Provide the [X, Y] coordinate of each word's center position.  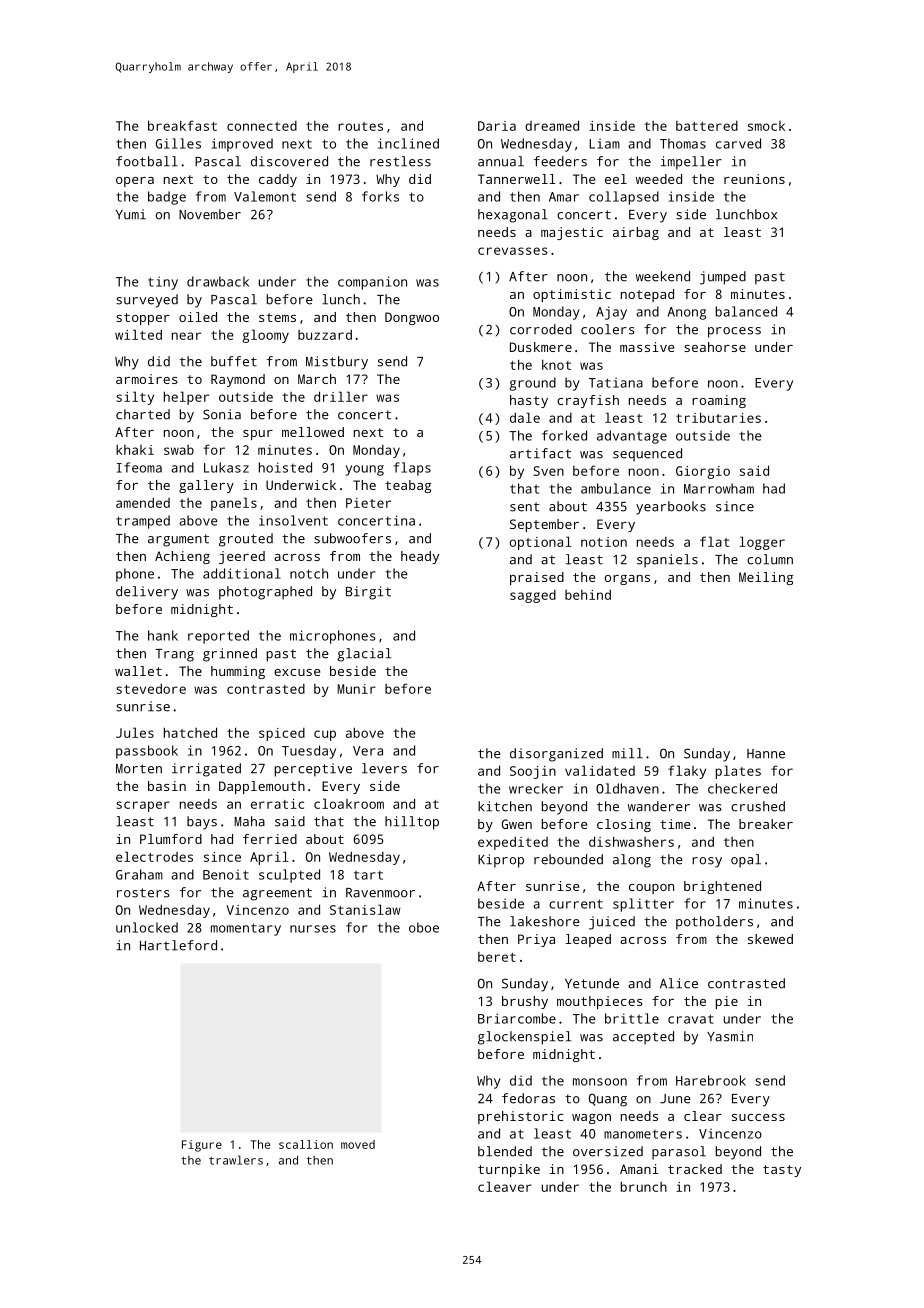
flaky [687, 772]
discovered [289, 161]
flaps [412, 469]
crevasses [513, 251]
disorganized [556, 755]
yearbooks [671, 508]
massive [647, 347]
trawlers [236, 1160]
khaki [135, 450]
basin [167, 786]
